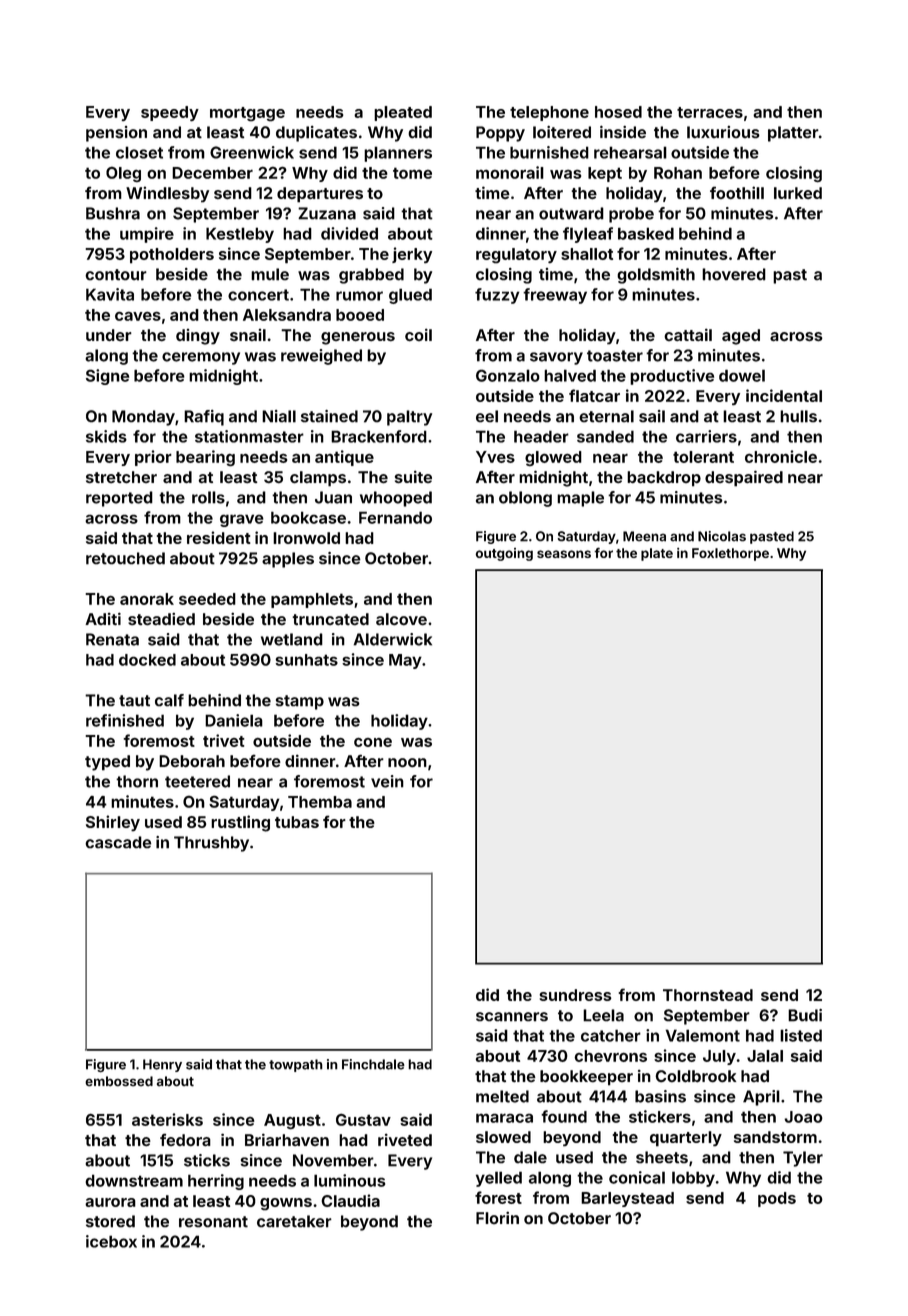 The image size is (908, 1316). What do you see at coordinates (744, 478) in the screenshot?
I see `despaired` at bounding box center [744, 478].
